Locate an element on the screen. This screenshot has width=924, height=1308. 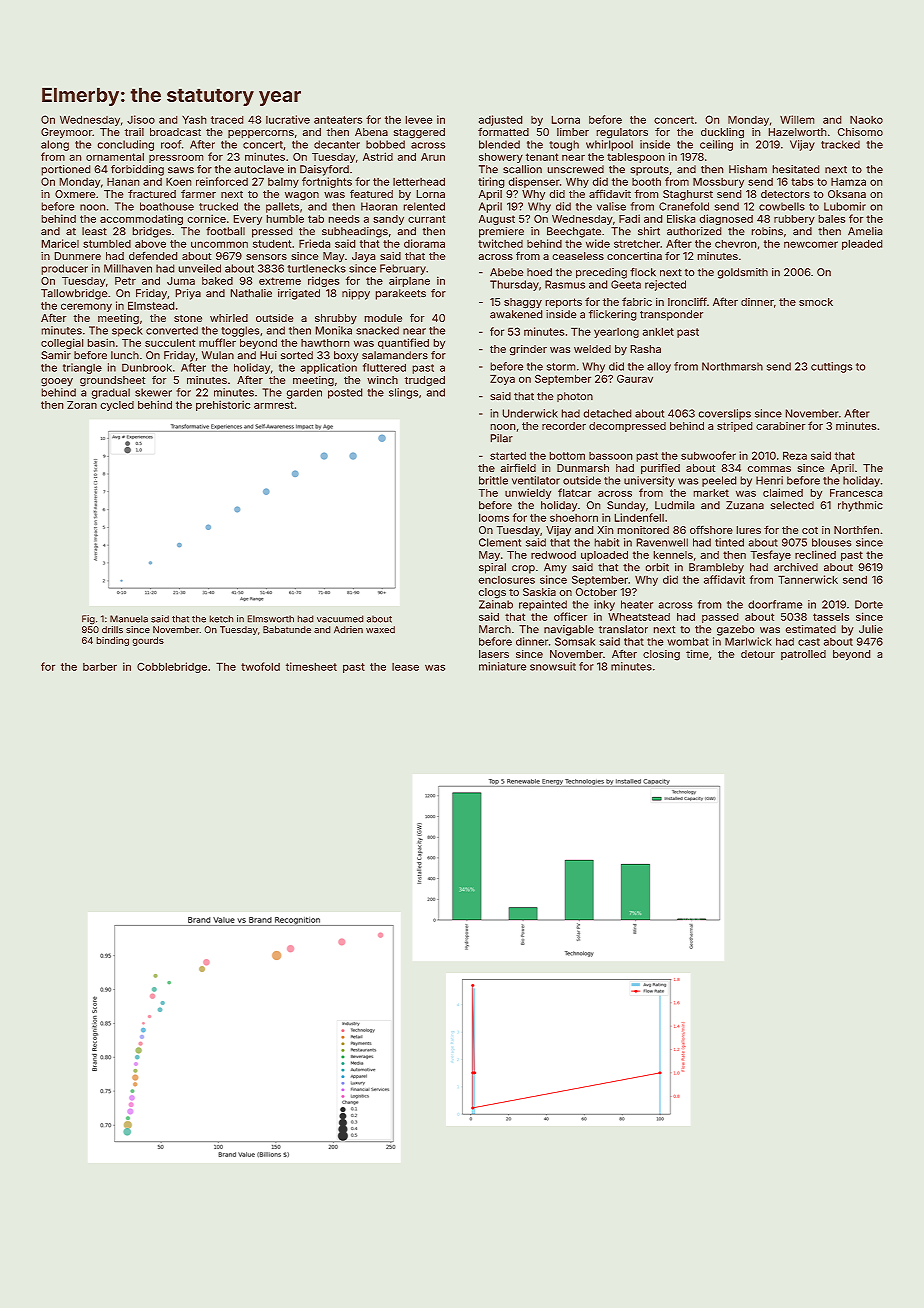
barber is located at coordinates (100, 666).
